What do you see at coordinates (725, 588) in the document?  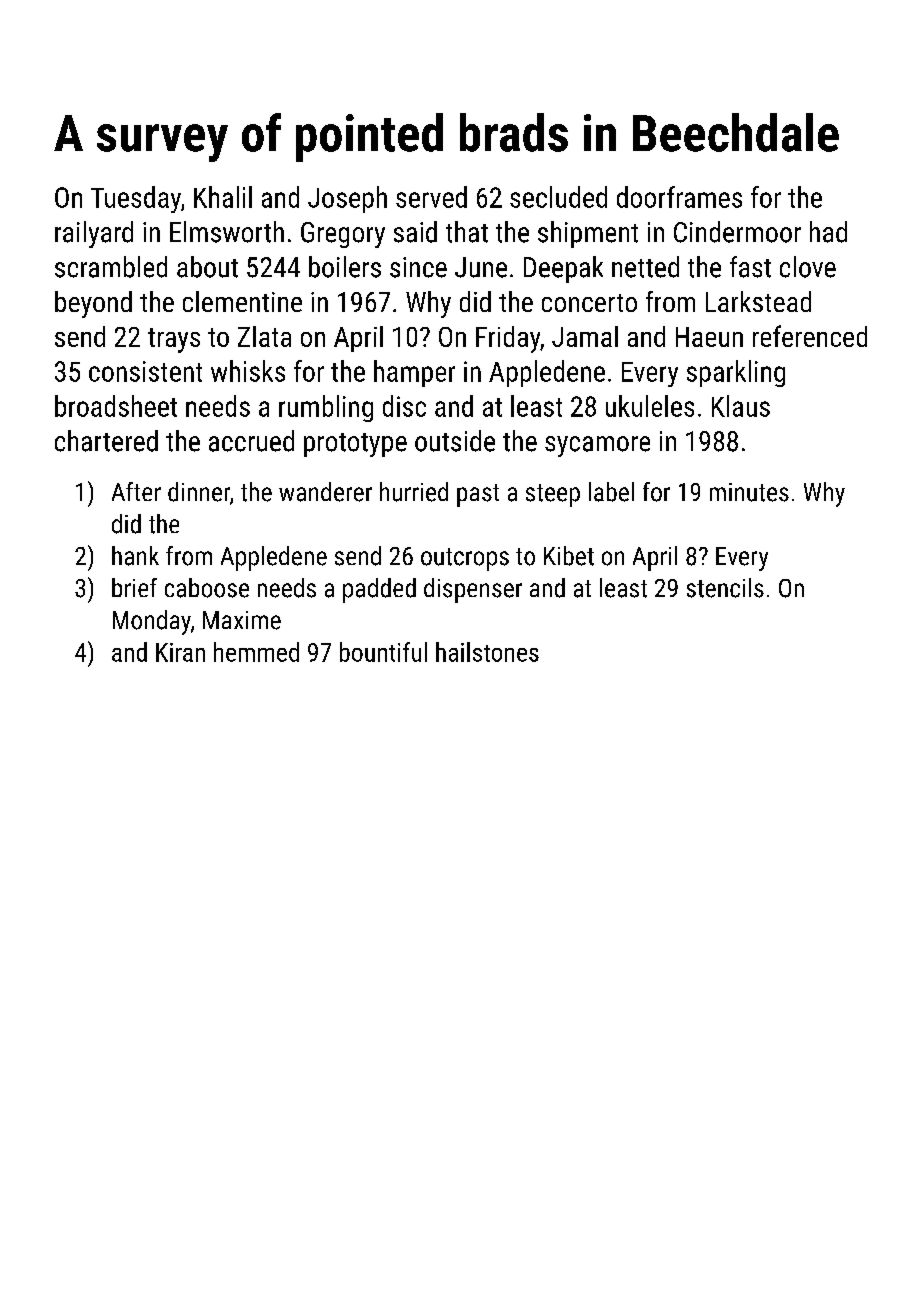 I see `stencils` at bounding box center [725, 588].
